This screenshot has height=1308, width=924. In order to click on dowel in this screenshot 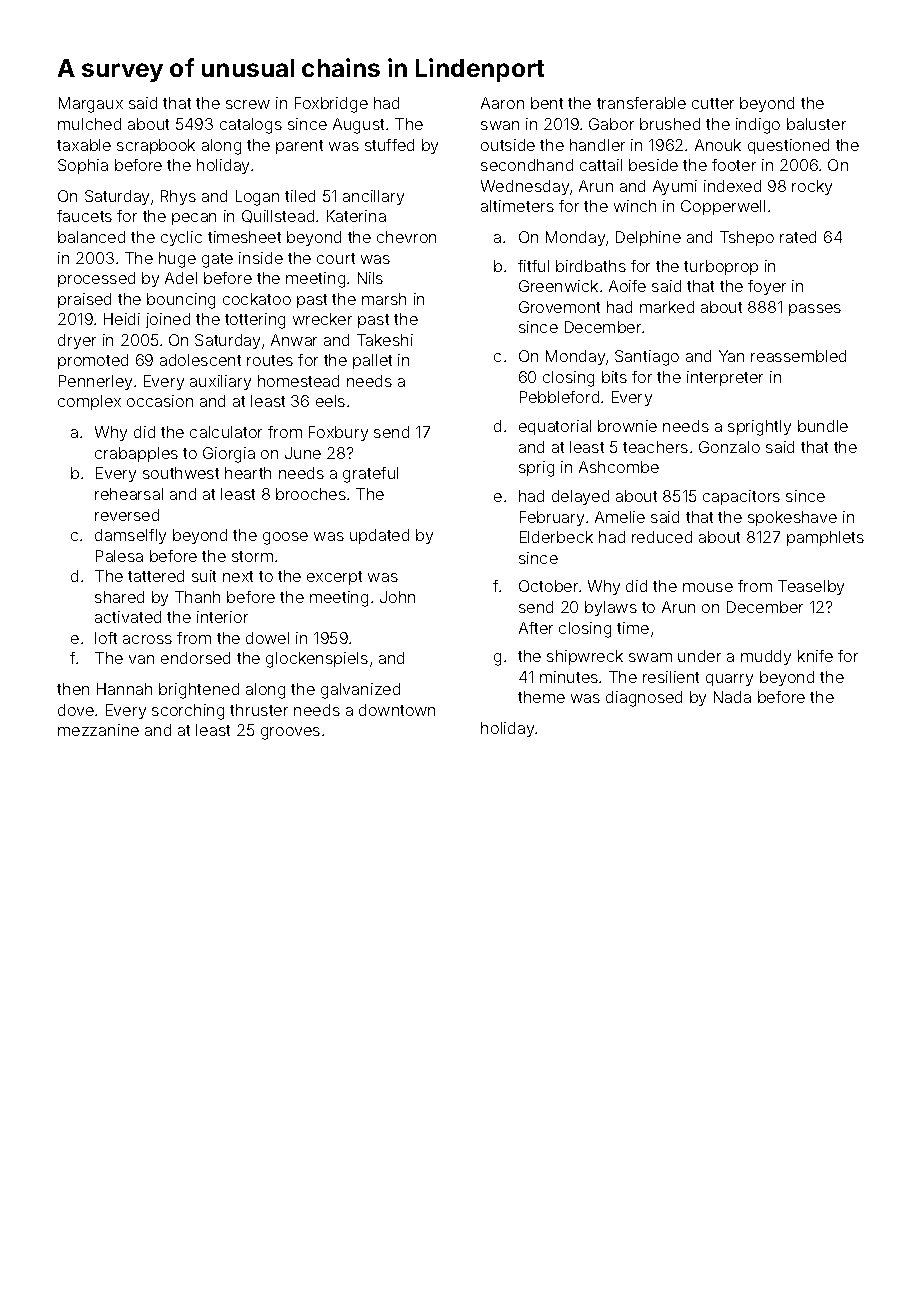, I will do `click(267, 638)`.
